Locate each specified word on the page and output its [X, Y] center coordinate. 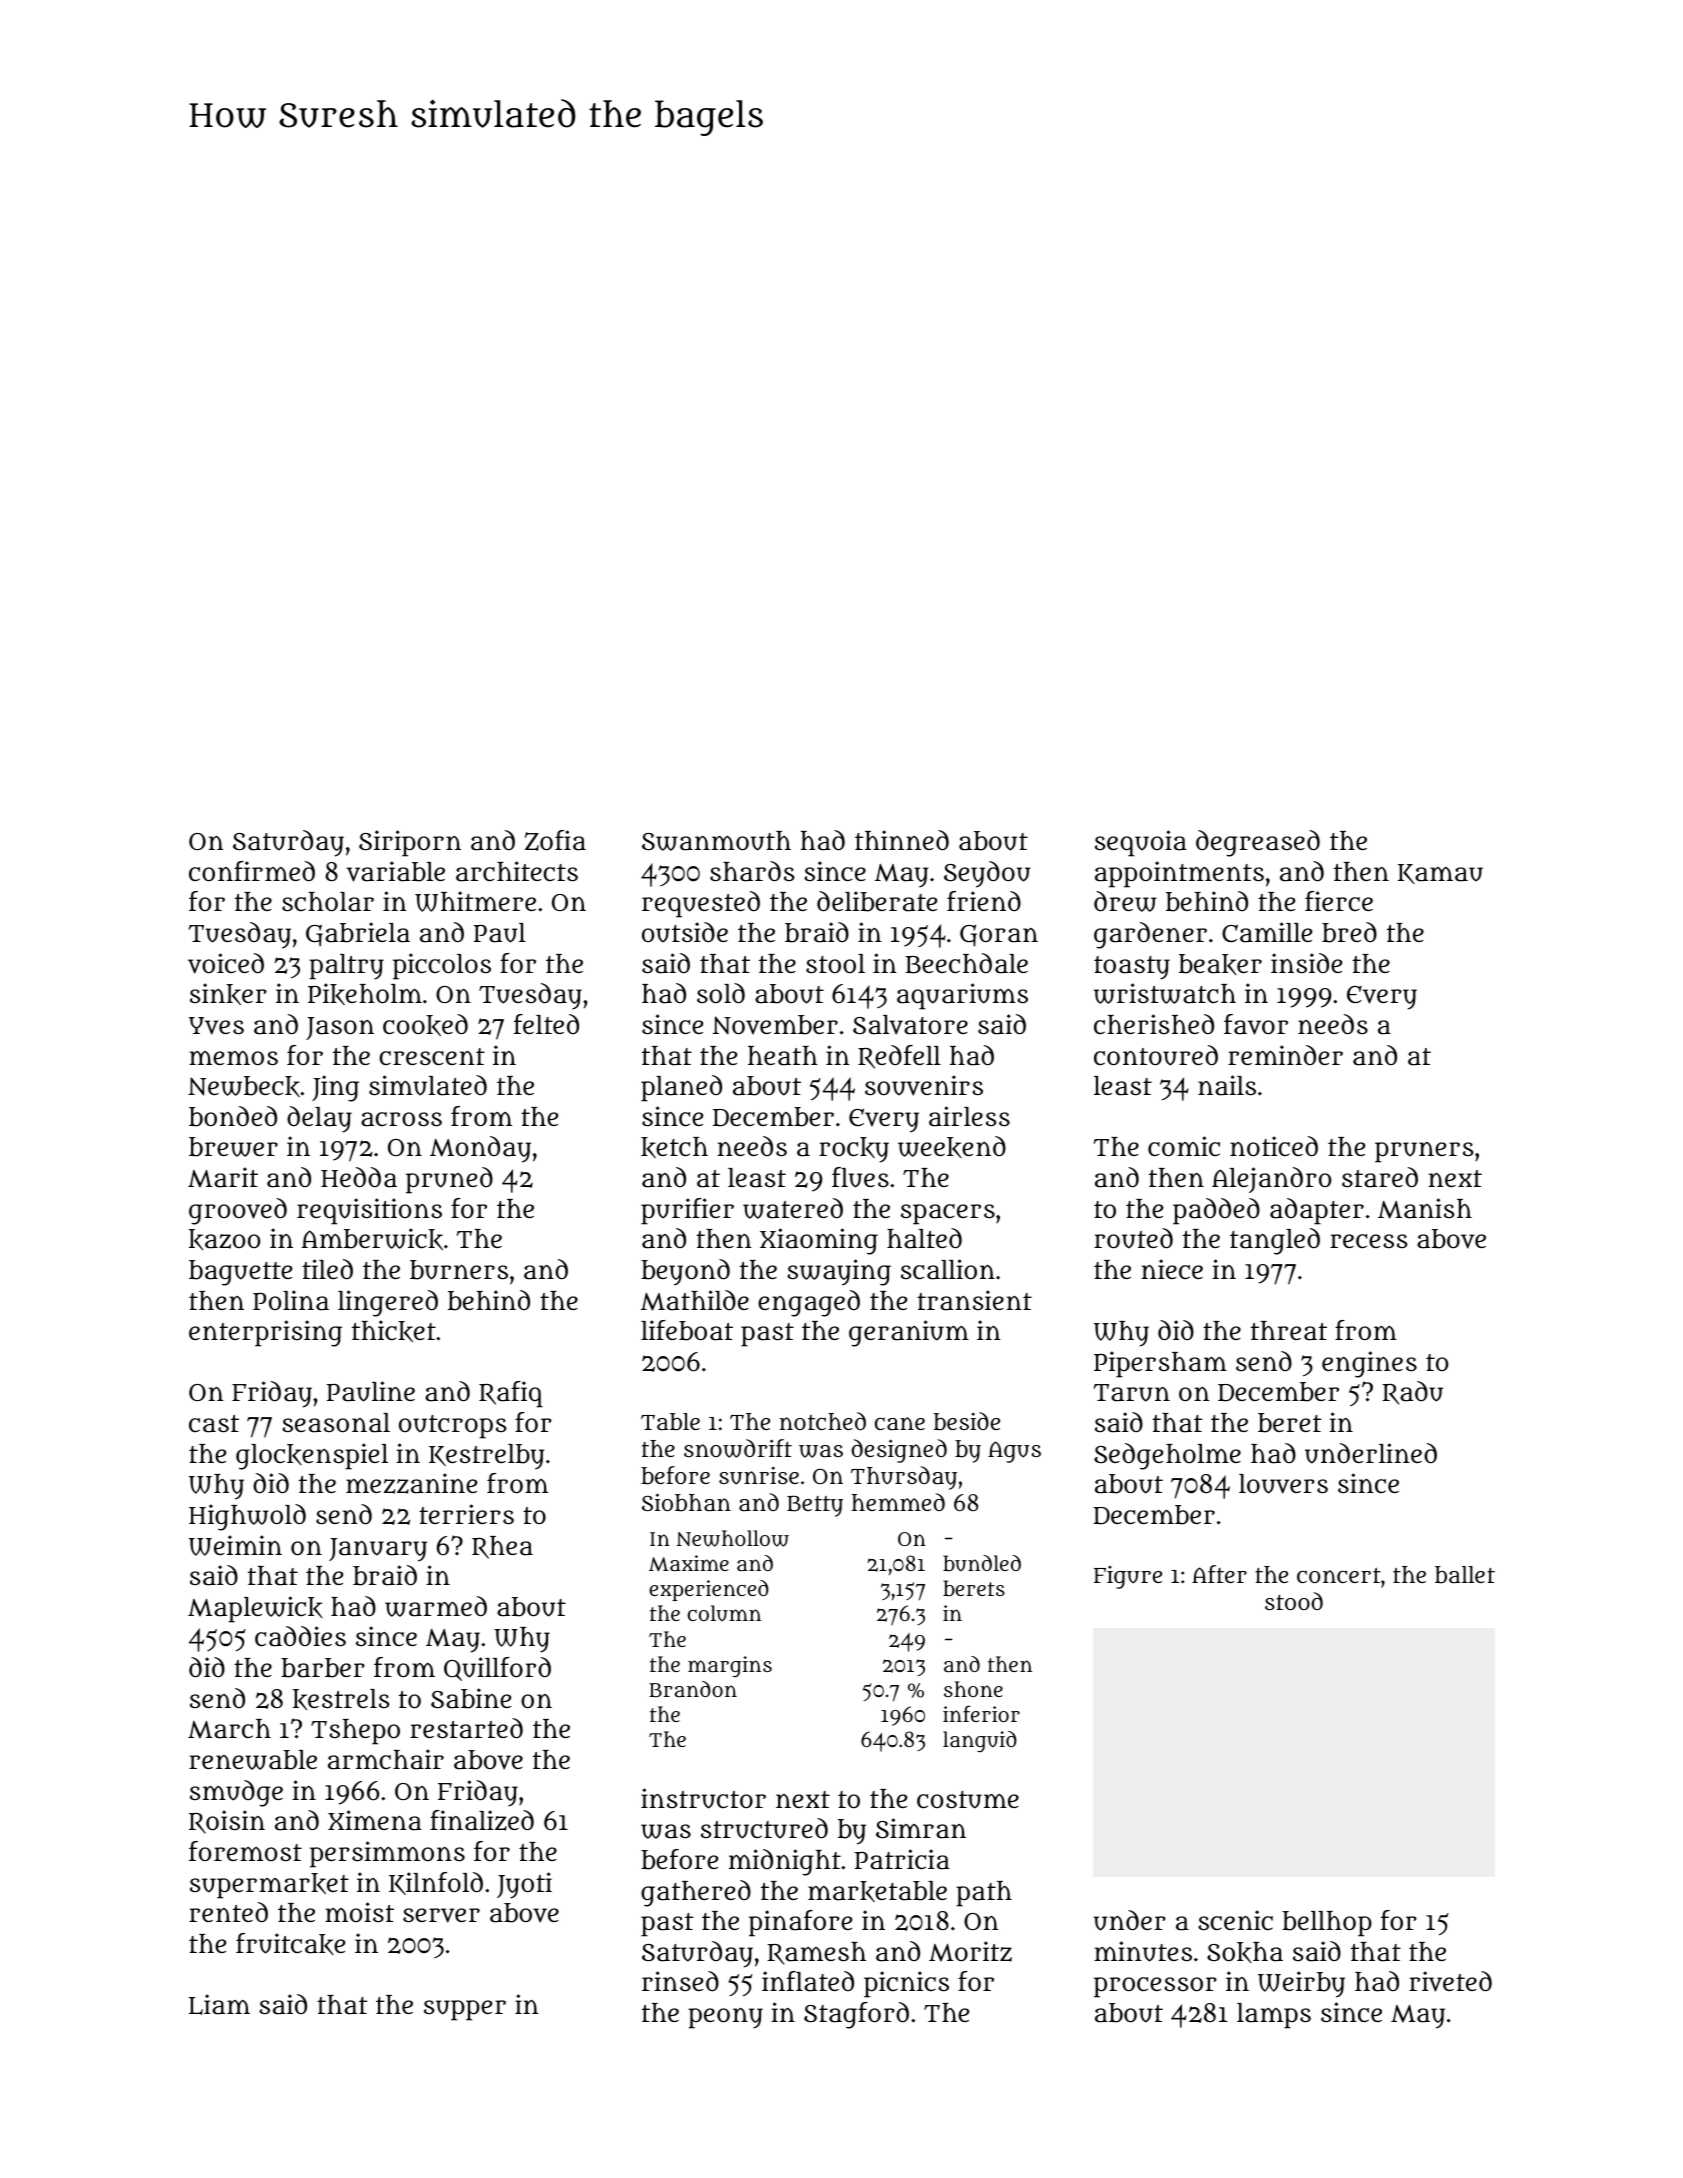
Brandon [693, 1689]
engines [1369, 1364]
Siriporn [410, 843]
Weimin [235, 1545]
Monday [480, 1149]
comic [1184, 1146]
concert [1339, 1575]
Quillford [497, 1669]
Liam [219, 2004]
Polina [291, 1300]
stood [1294, 1601]
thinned [902, 840]
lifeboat [687, 1330]
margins [730, 1666]
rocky [854, 1150]
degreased [1258, 843]
